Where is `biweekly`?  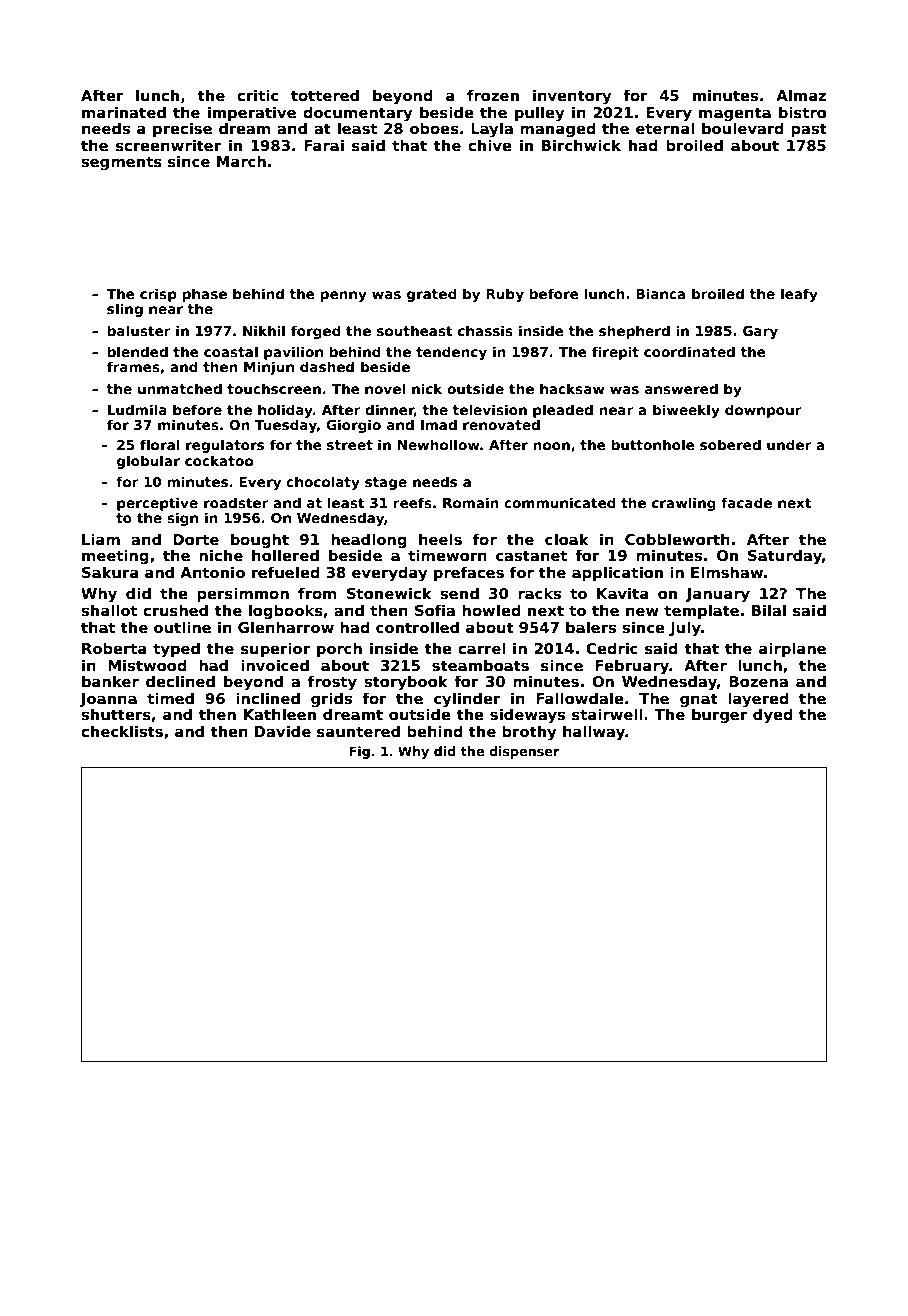
biweekly is located at coordinates (686, 411).
